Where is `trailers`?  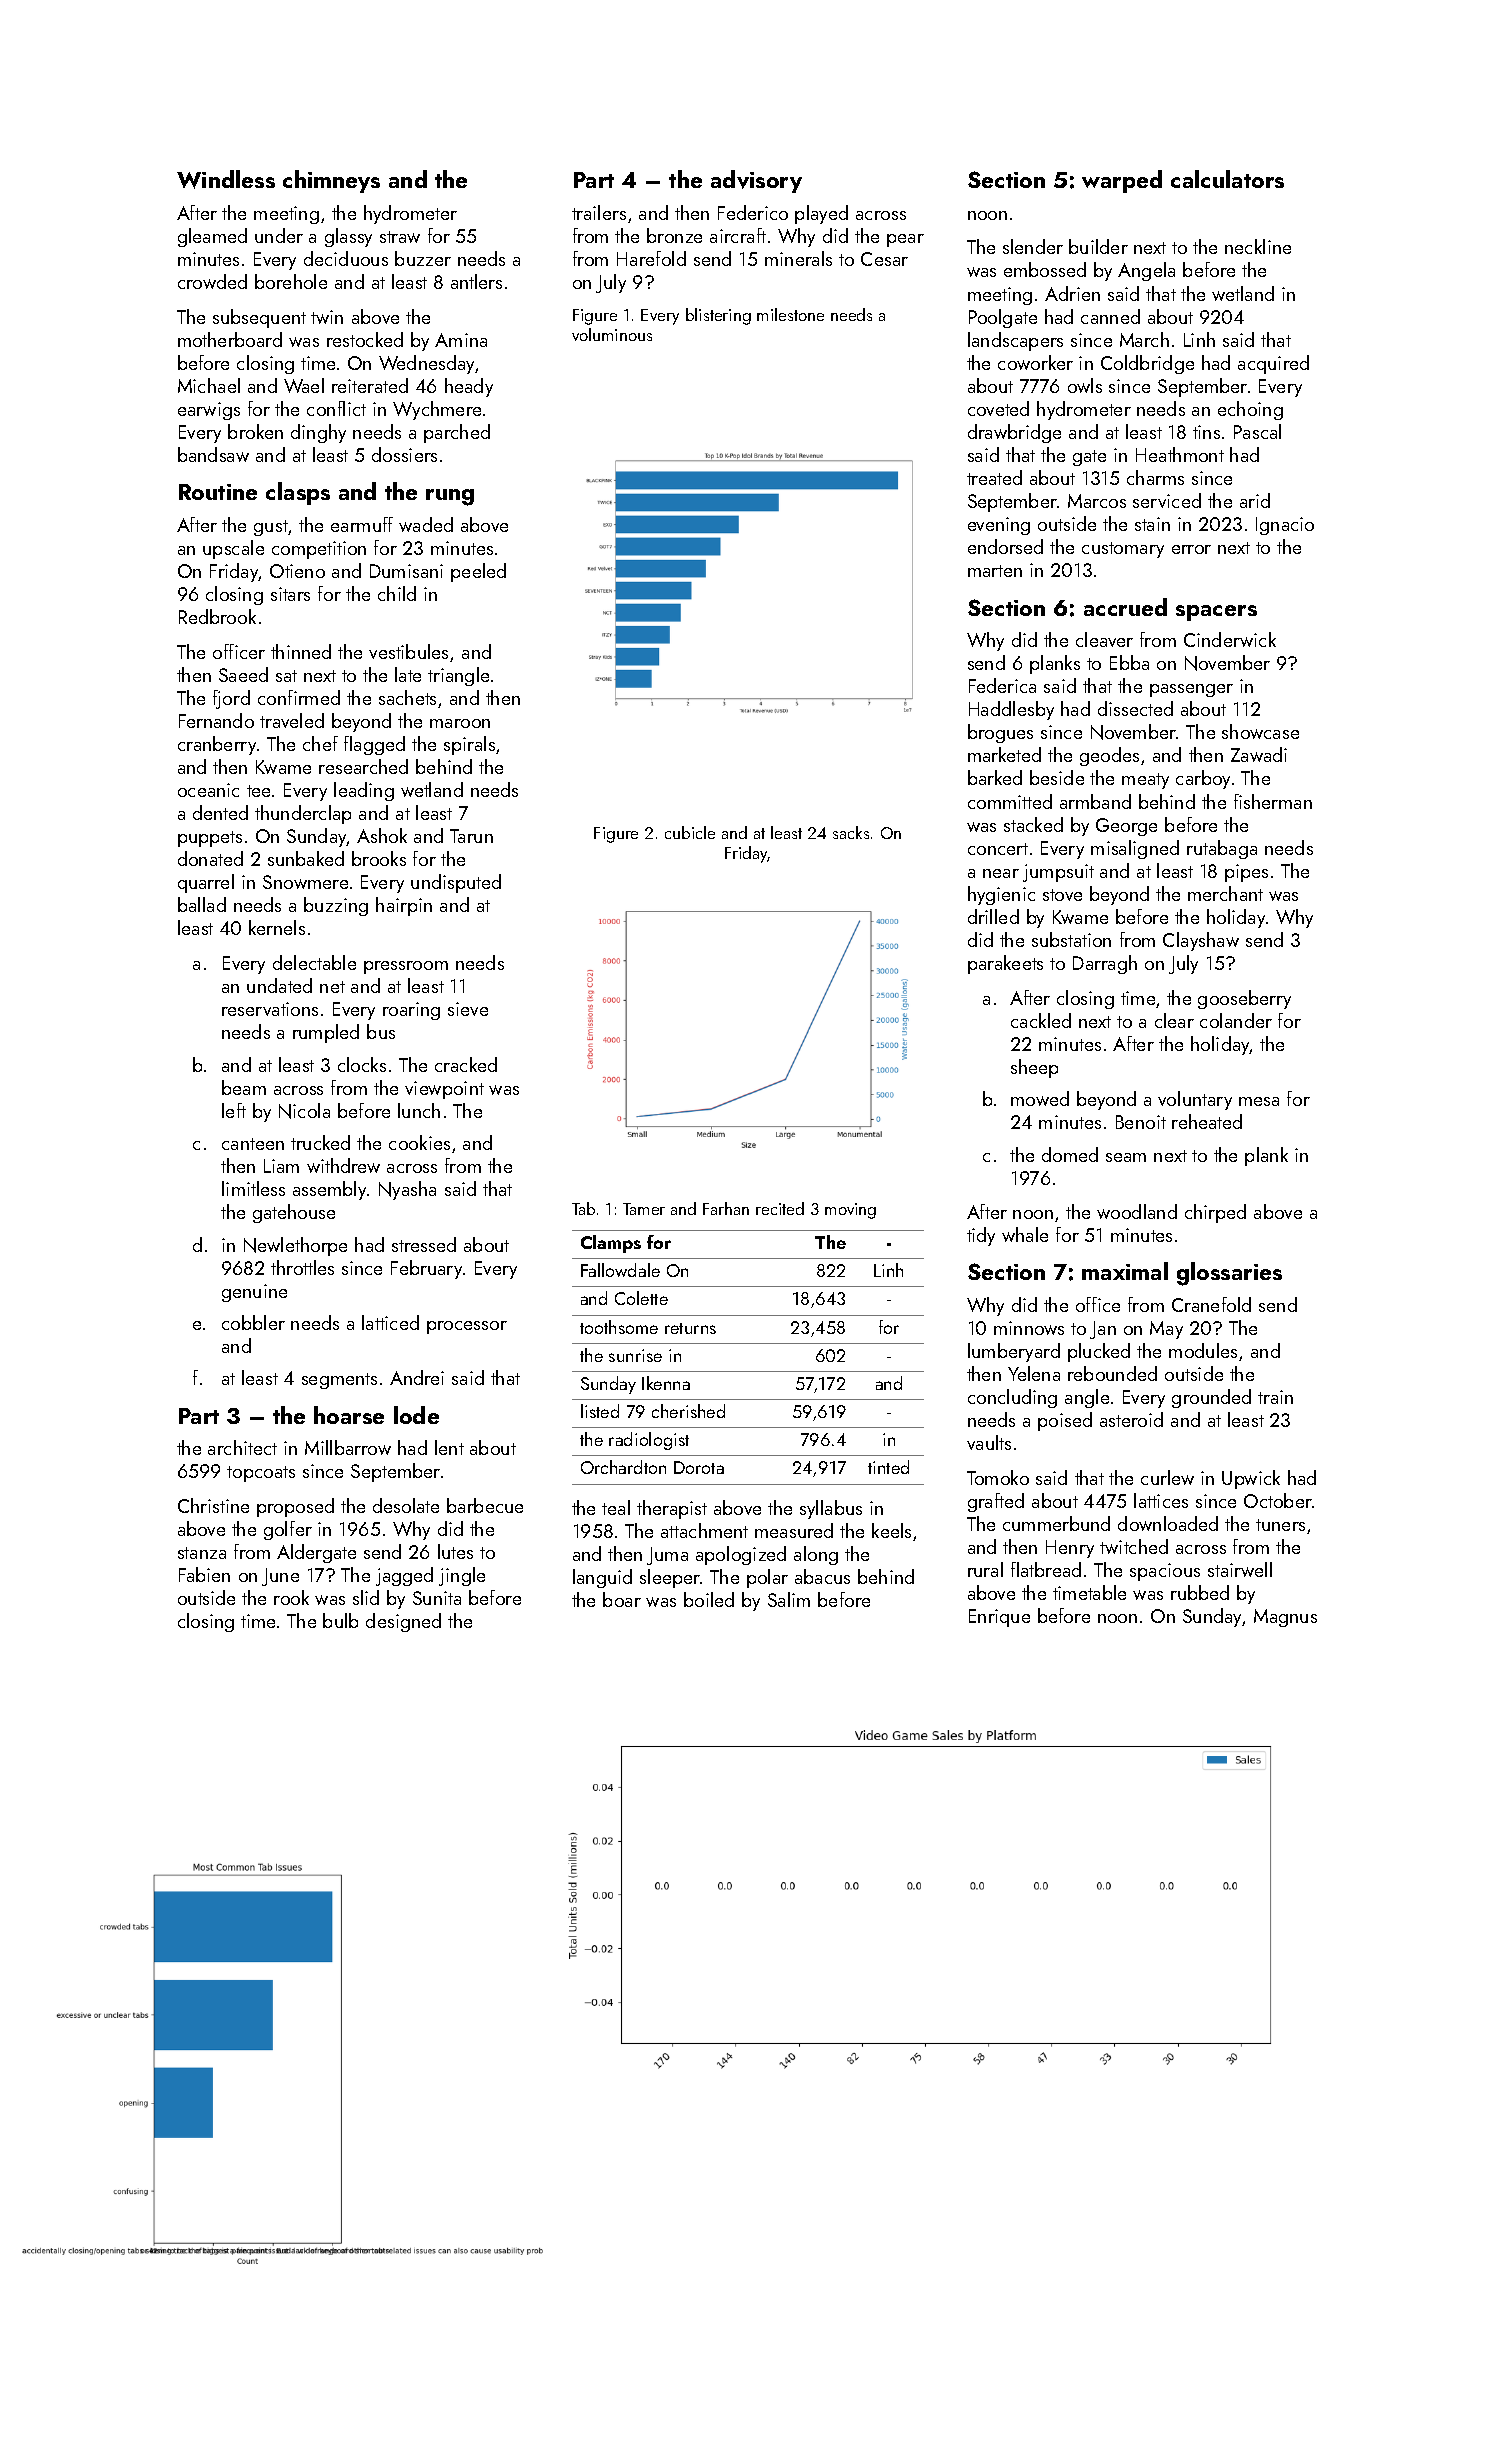 trailers is located at coordinates (599, 212).
